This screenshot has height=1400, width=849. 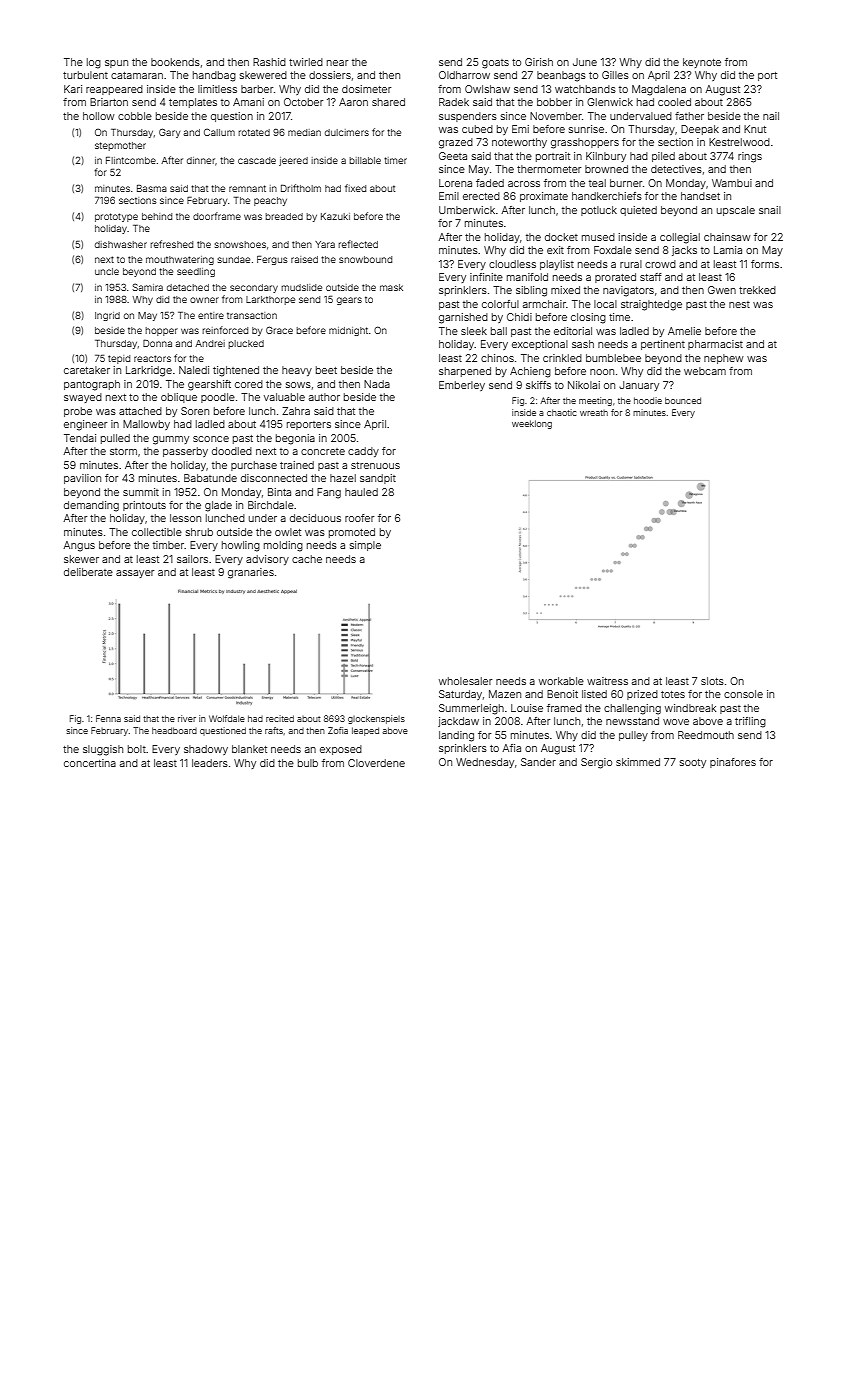 What do you see at coordinates (365, 259) in the screenshot?
I see `snowbound` at bounding box center [365, 259].
